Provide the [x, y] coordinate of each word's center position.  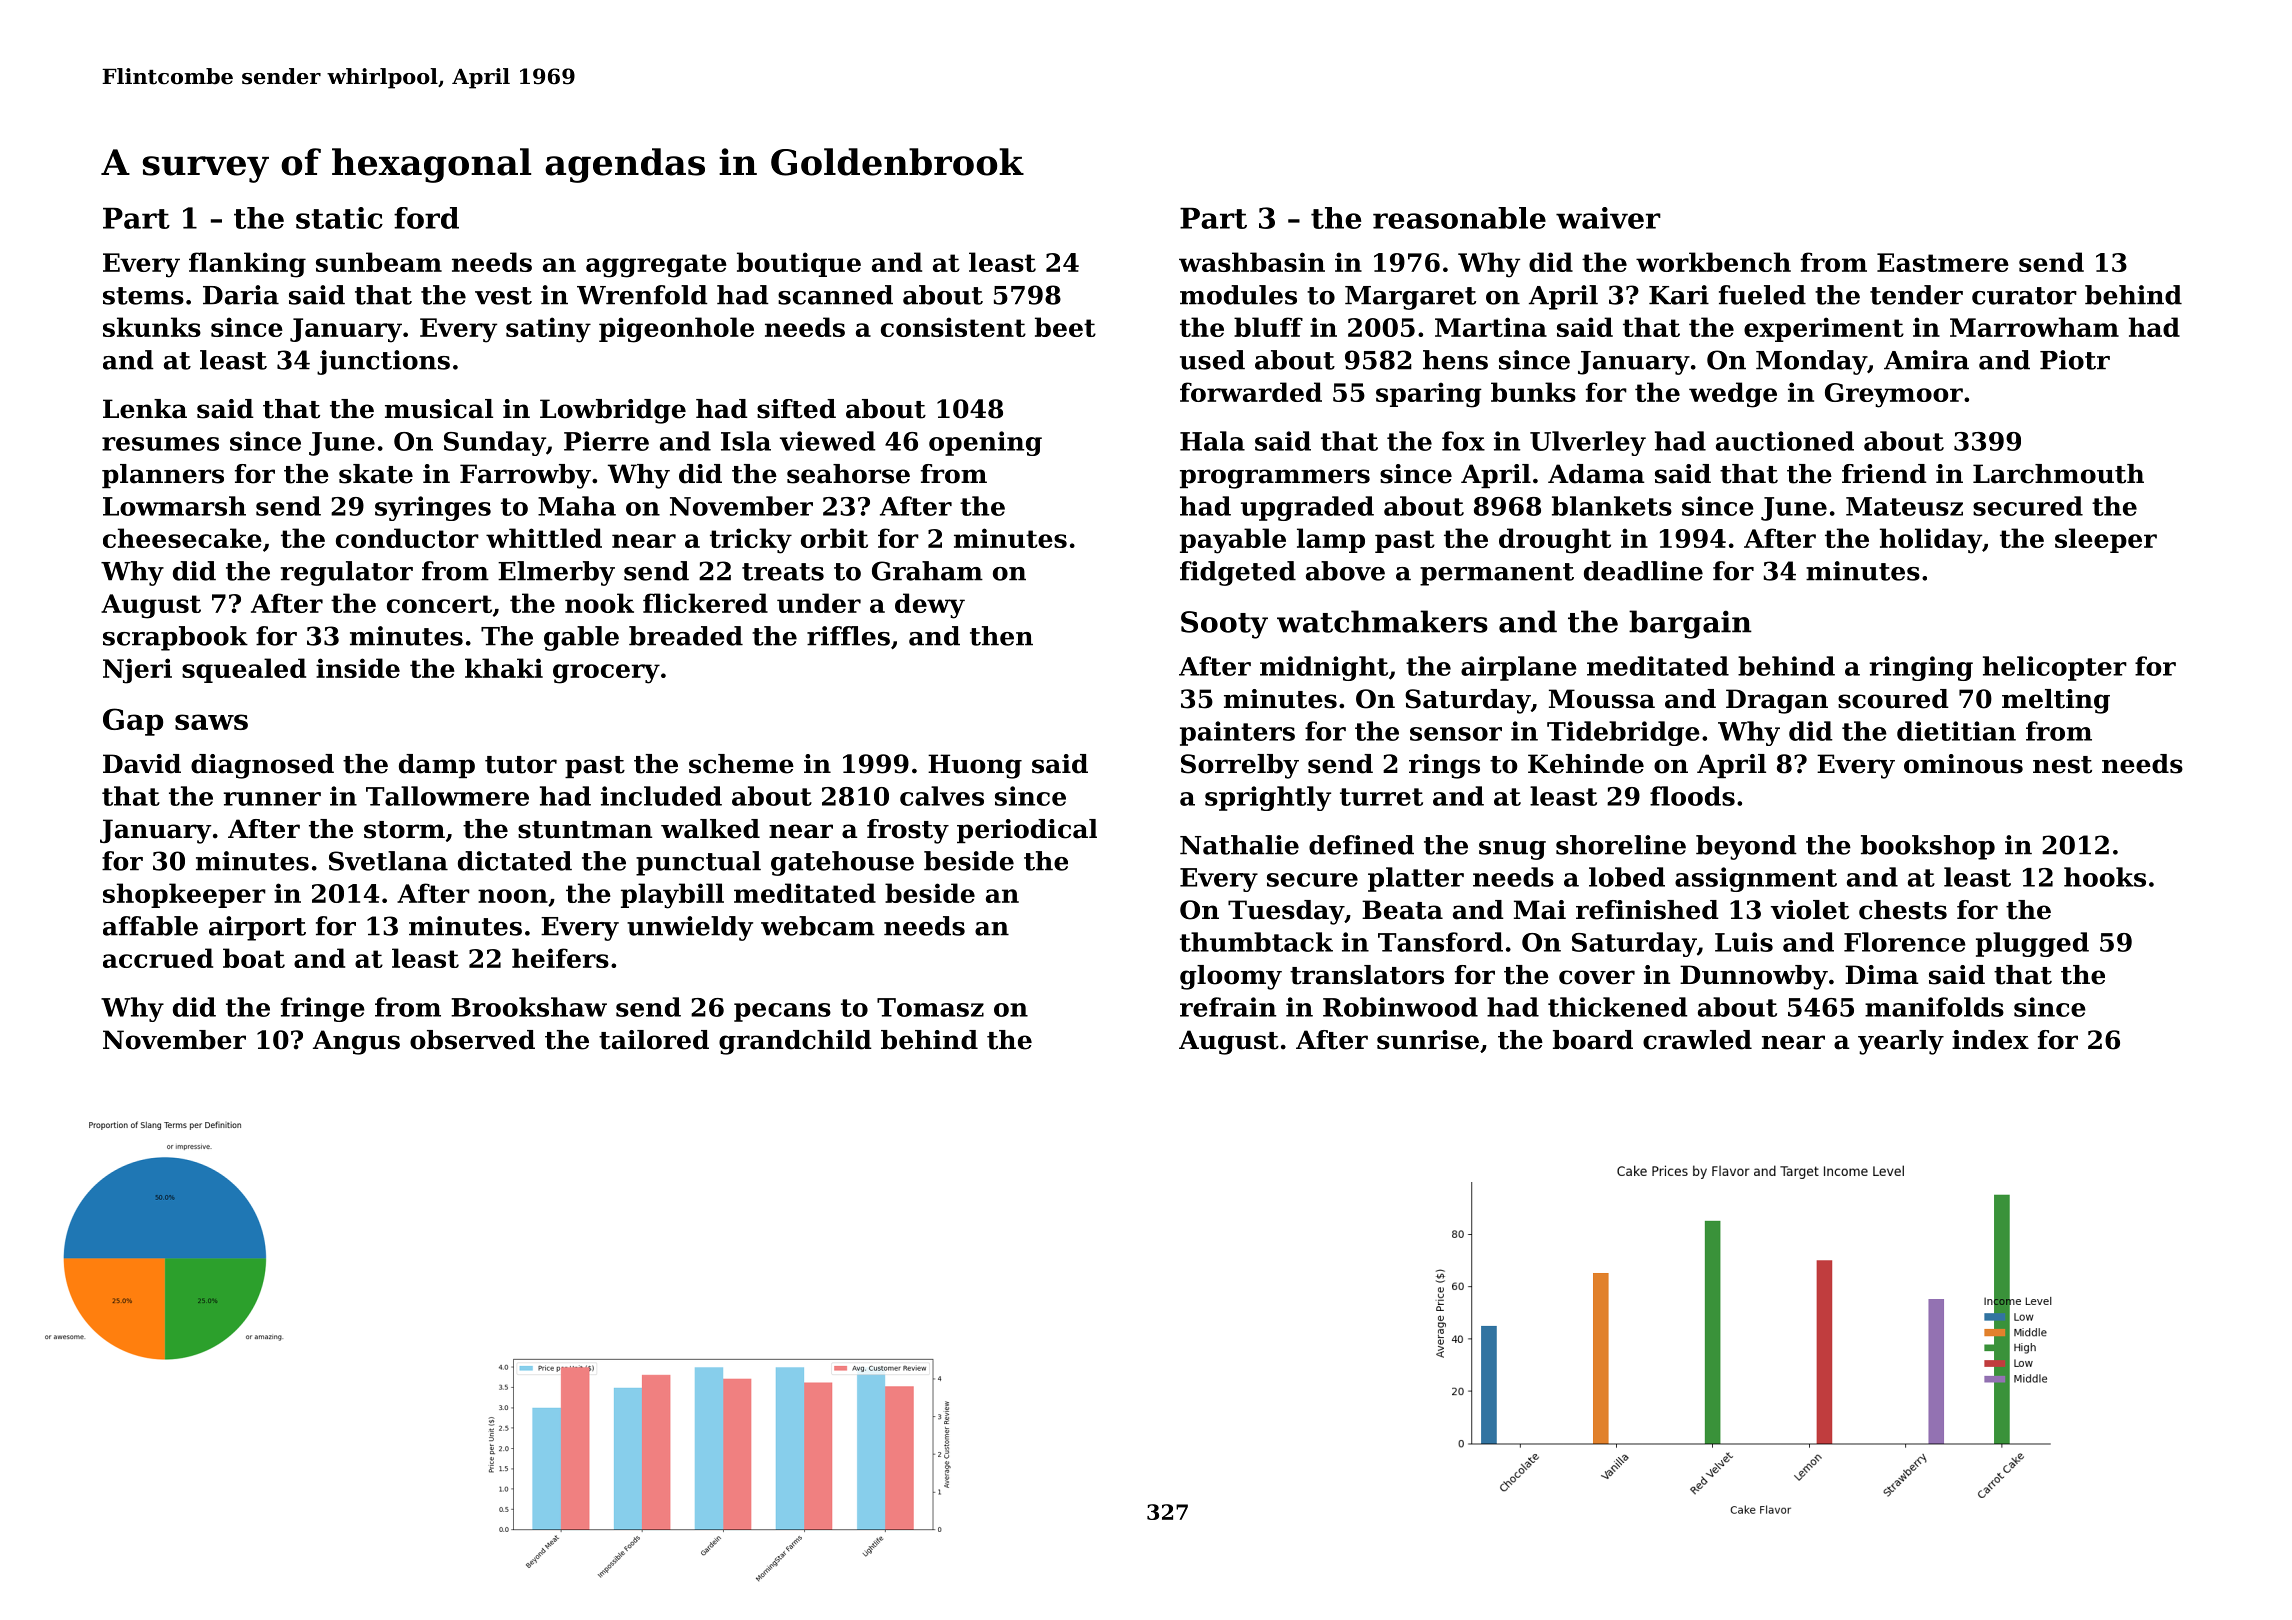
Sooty [1224, 625]
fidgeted [1238, 573]
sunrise [1428, 1040]
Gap [133, 722]
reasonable [1459, 218]
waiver [1608, 218]
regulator [347, 573]
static [339, 218]
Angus [356, 1042]
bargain [1690, 624]
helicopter [2055, 668]
